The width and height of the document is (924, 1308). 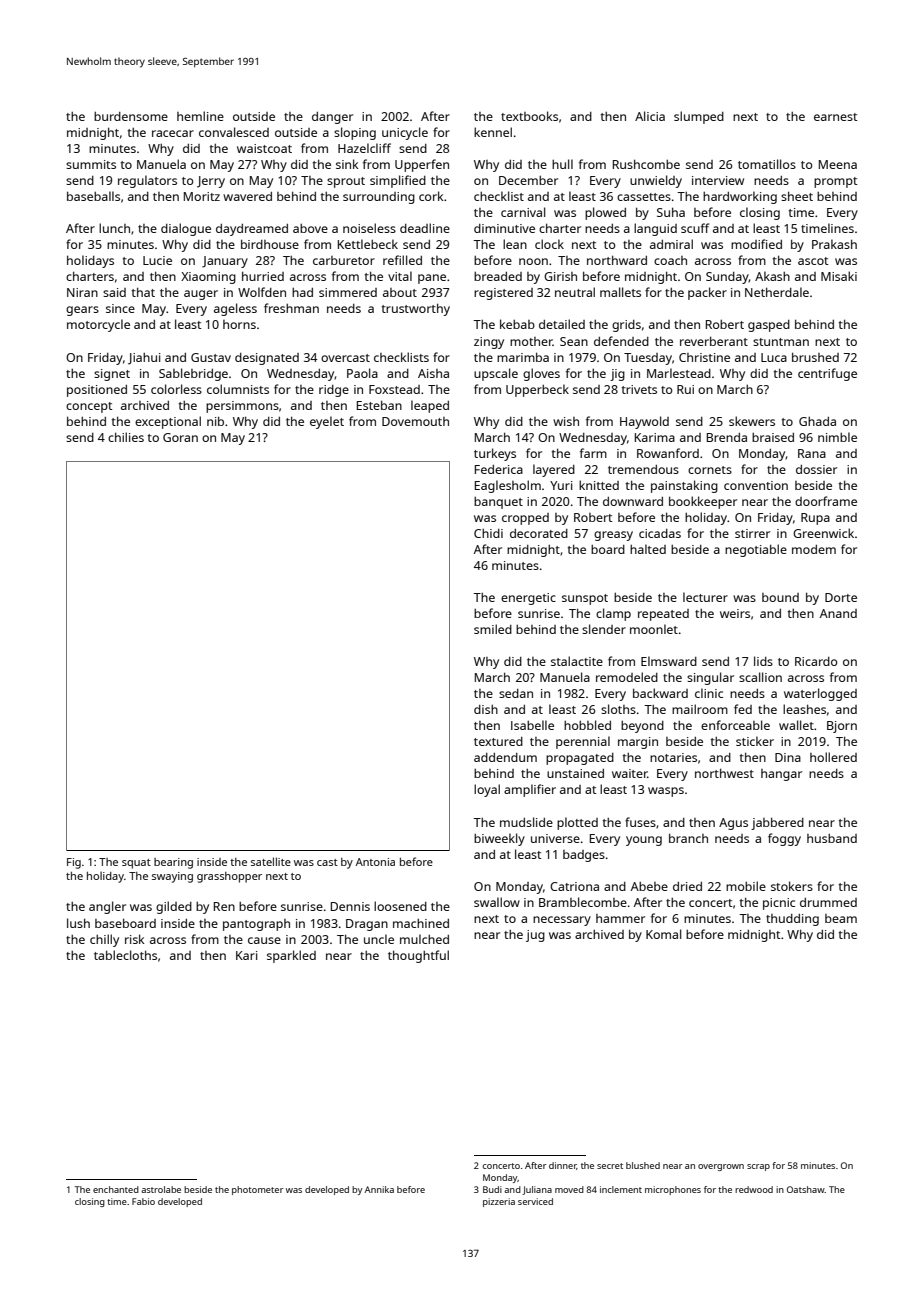 What do you see at coordinates (400, 906) in the document?
I see `loosened` at bounding box center [400, 906].
